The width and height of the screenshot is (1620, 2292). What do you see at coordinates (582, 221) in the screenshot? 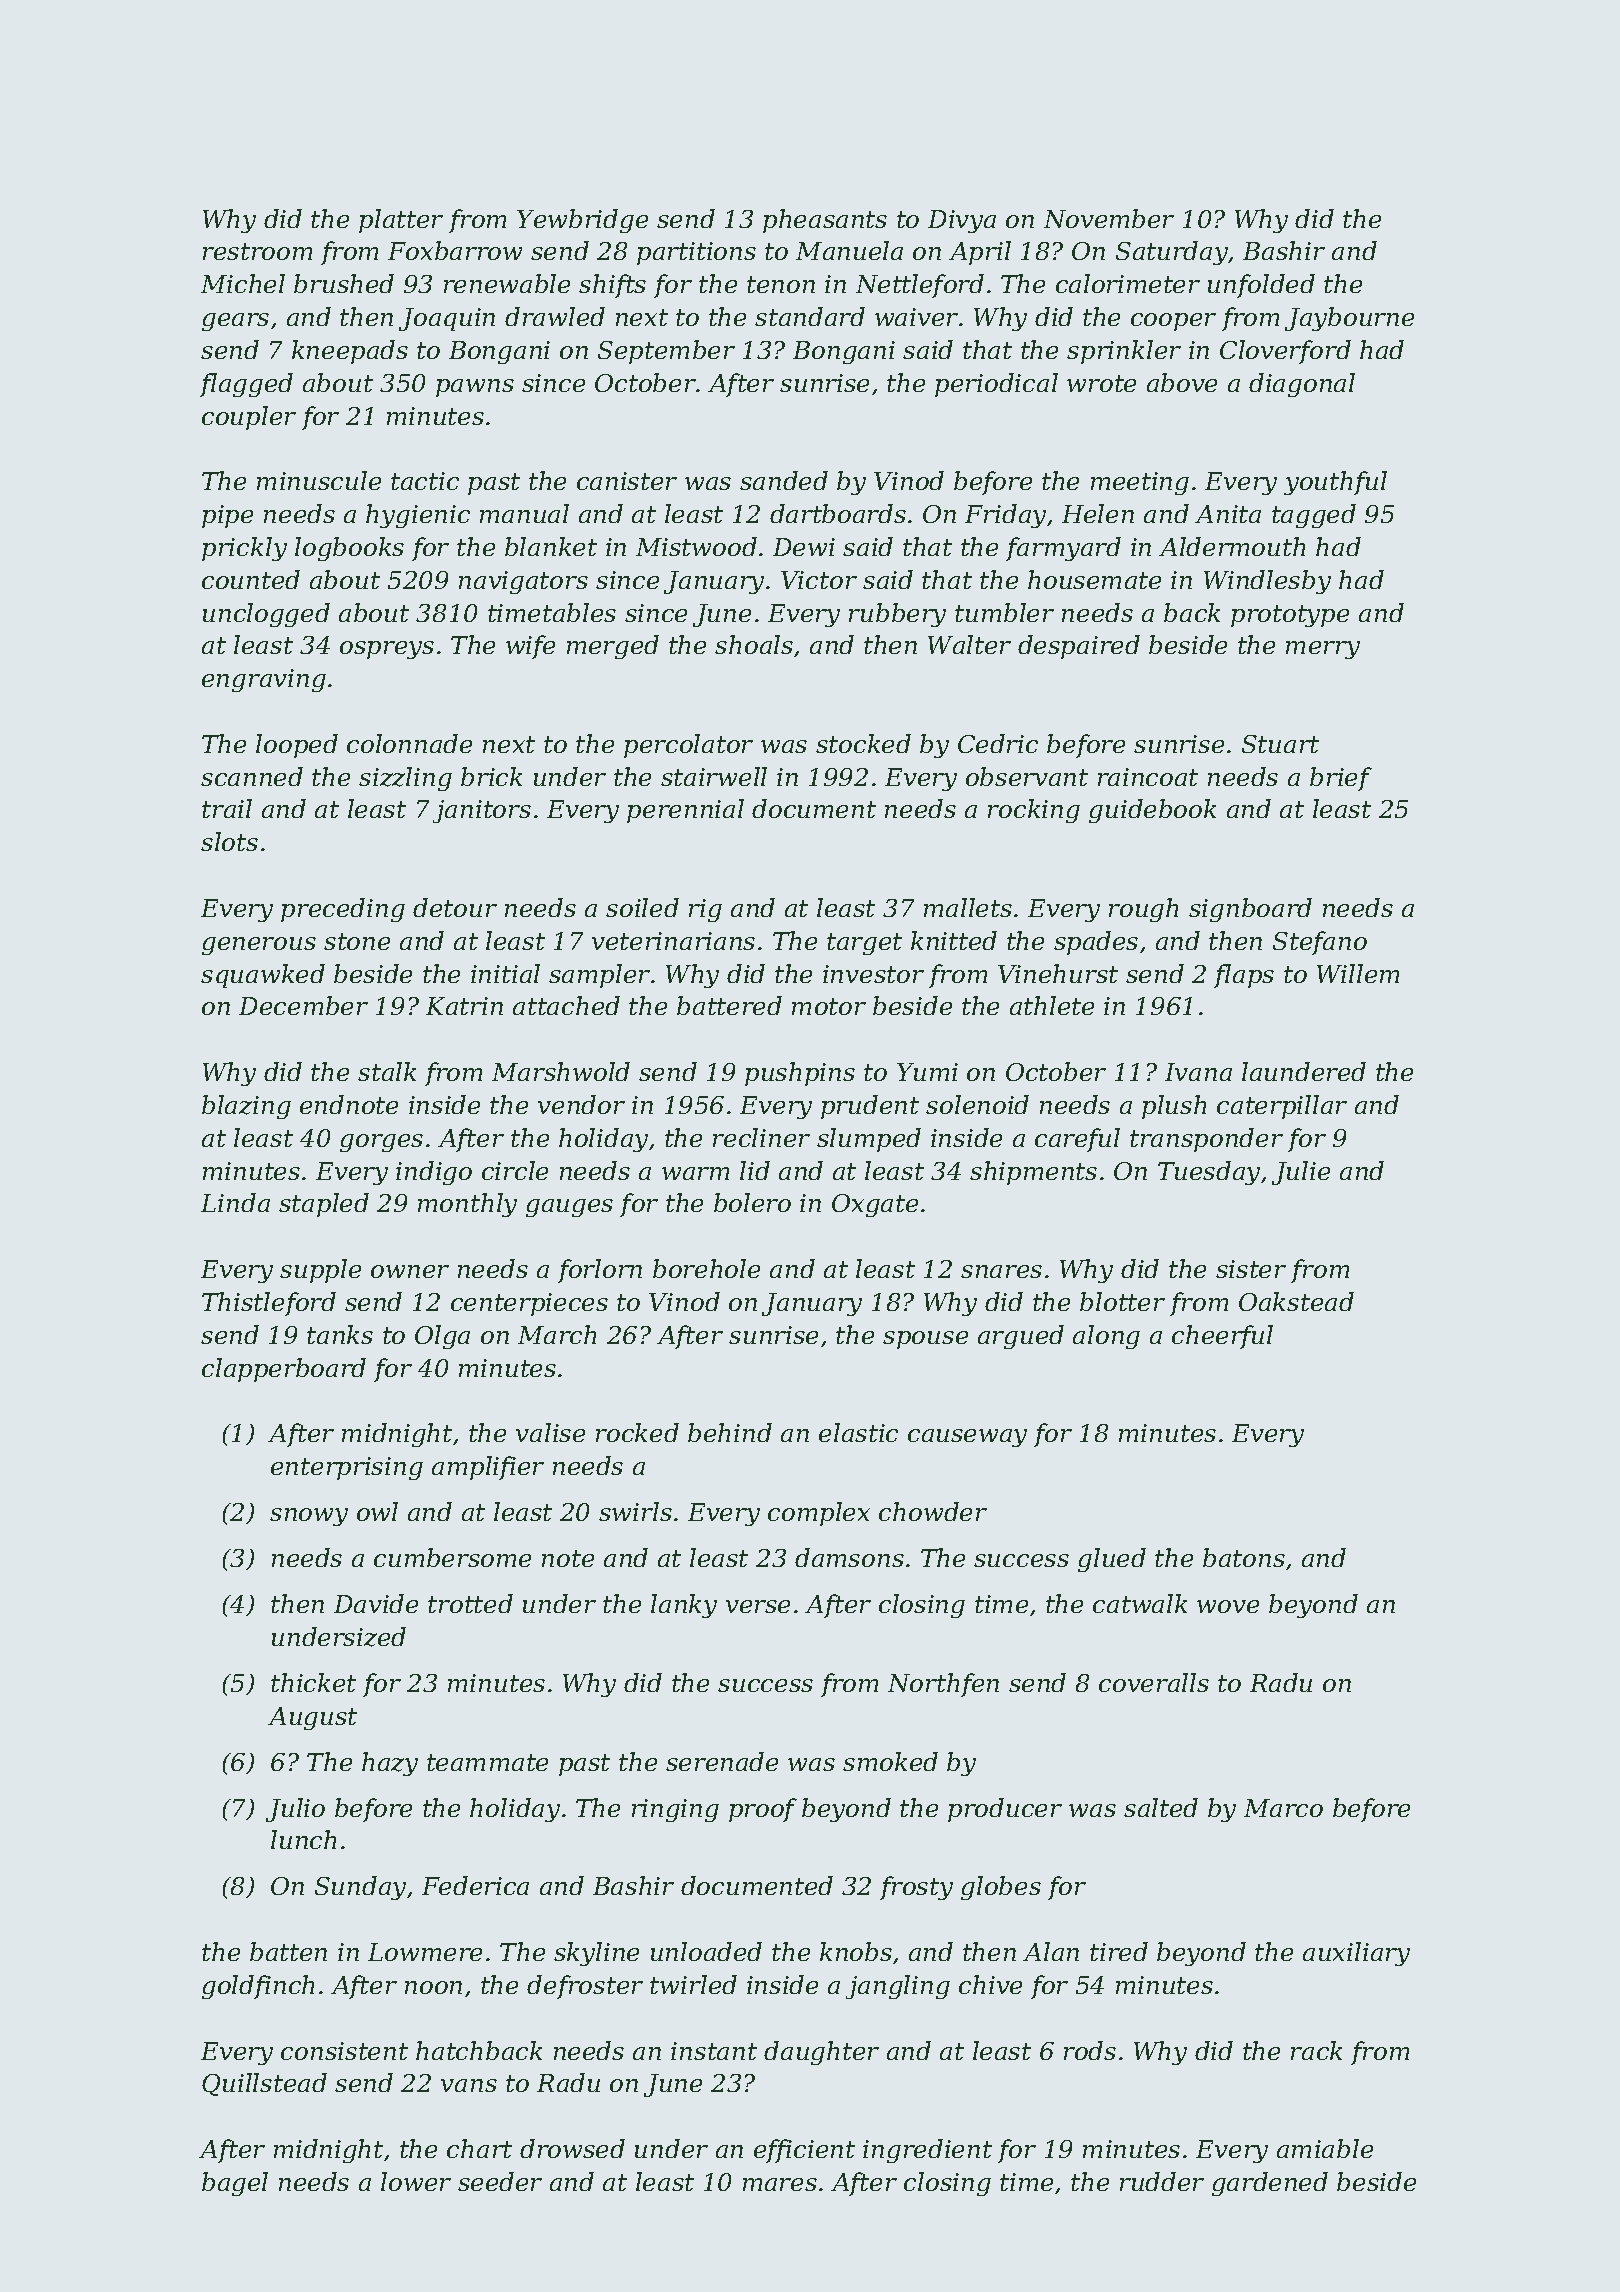
I see `Yewbridge` at bounding box center [582, 221].
